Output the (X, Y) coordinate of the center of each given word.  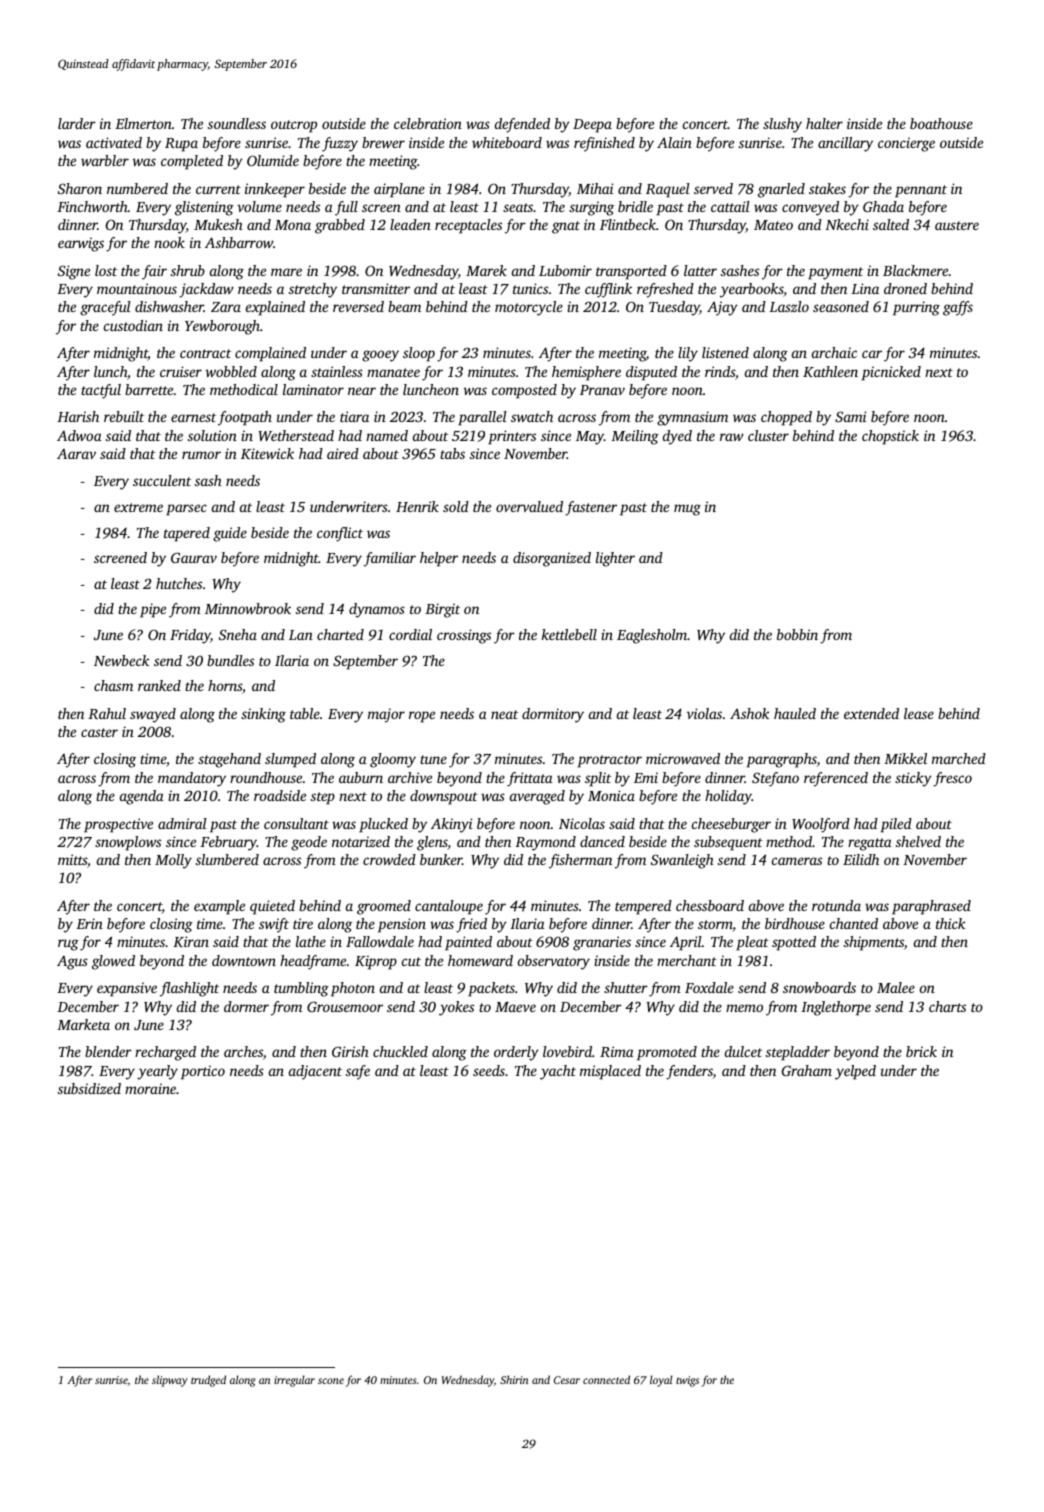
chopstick (890, 437)
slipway (170, 1381)
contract (205, 353)
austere (957, 225)
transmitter (376, 288)
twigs (687, 1381)
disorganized (552, 559)
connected (606, 1379)
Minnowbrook (248, 608)
